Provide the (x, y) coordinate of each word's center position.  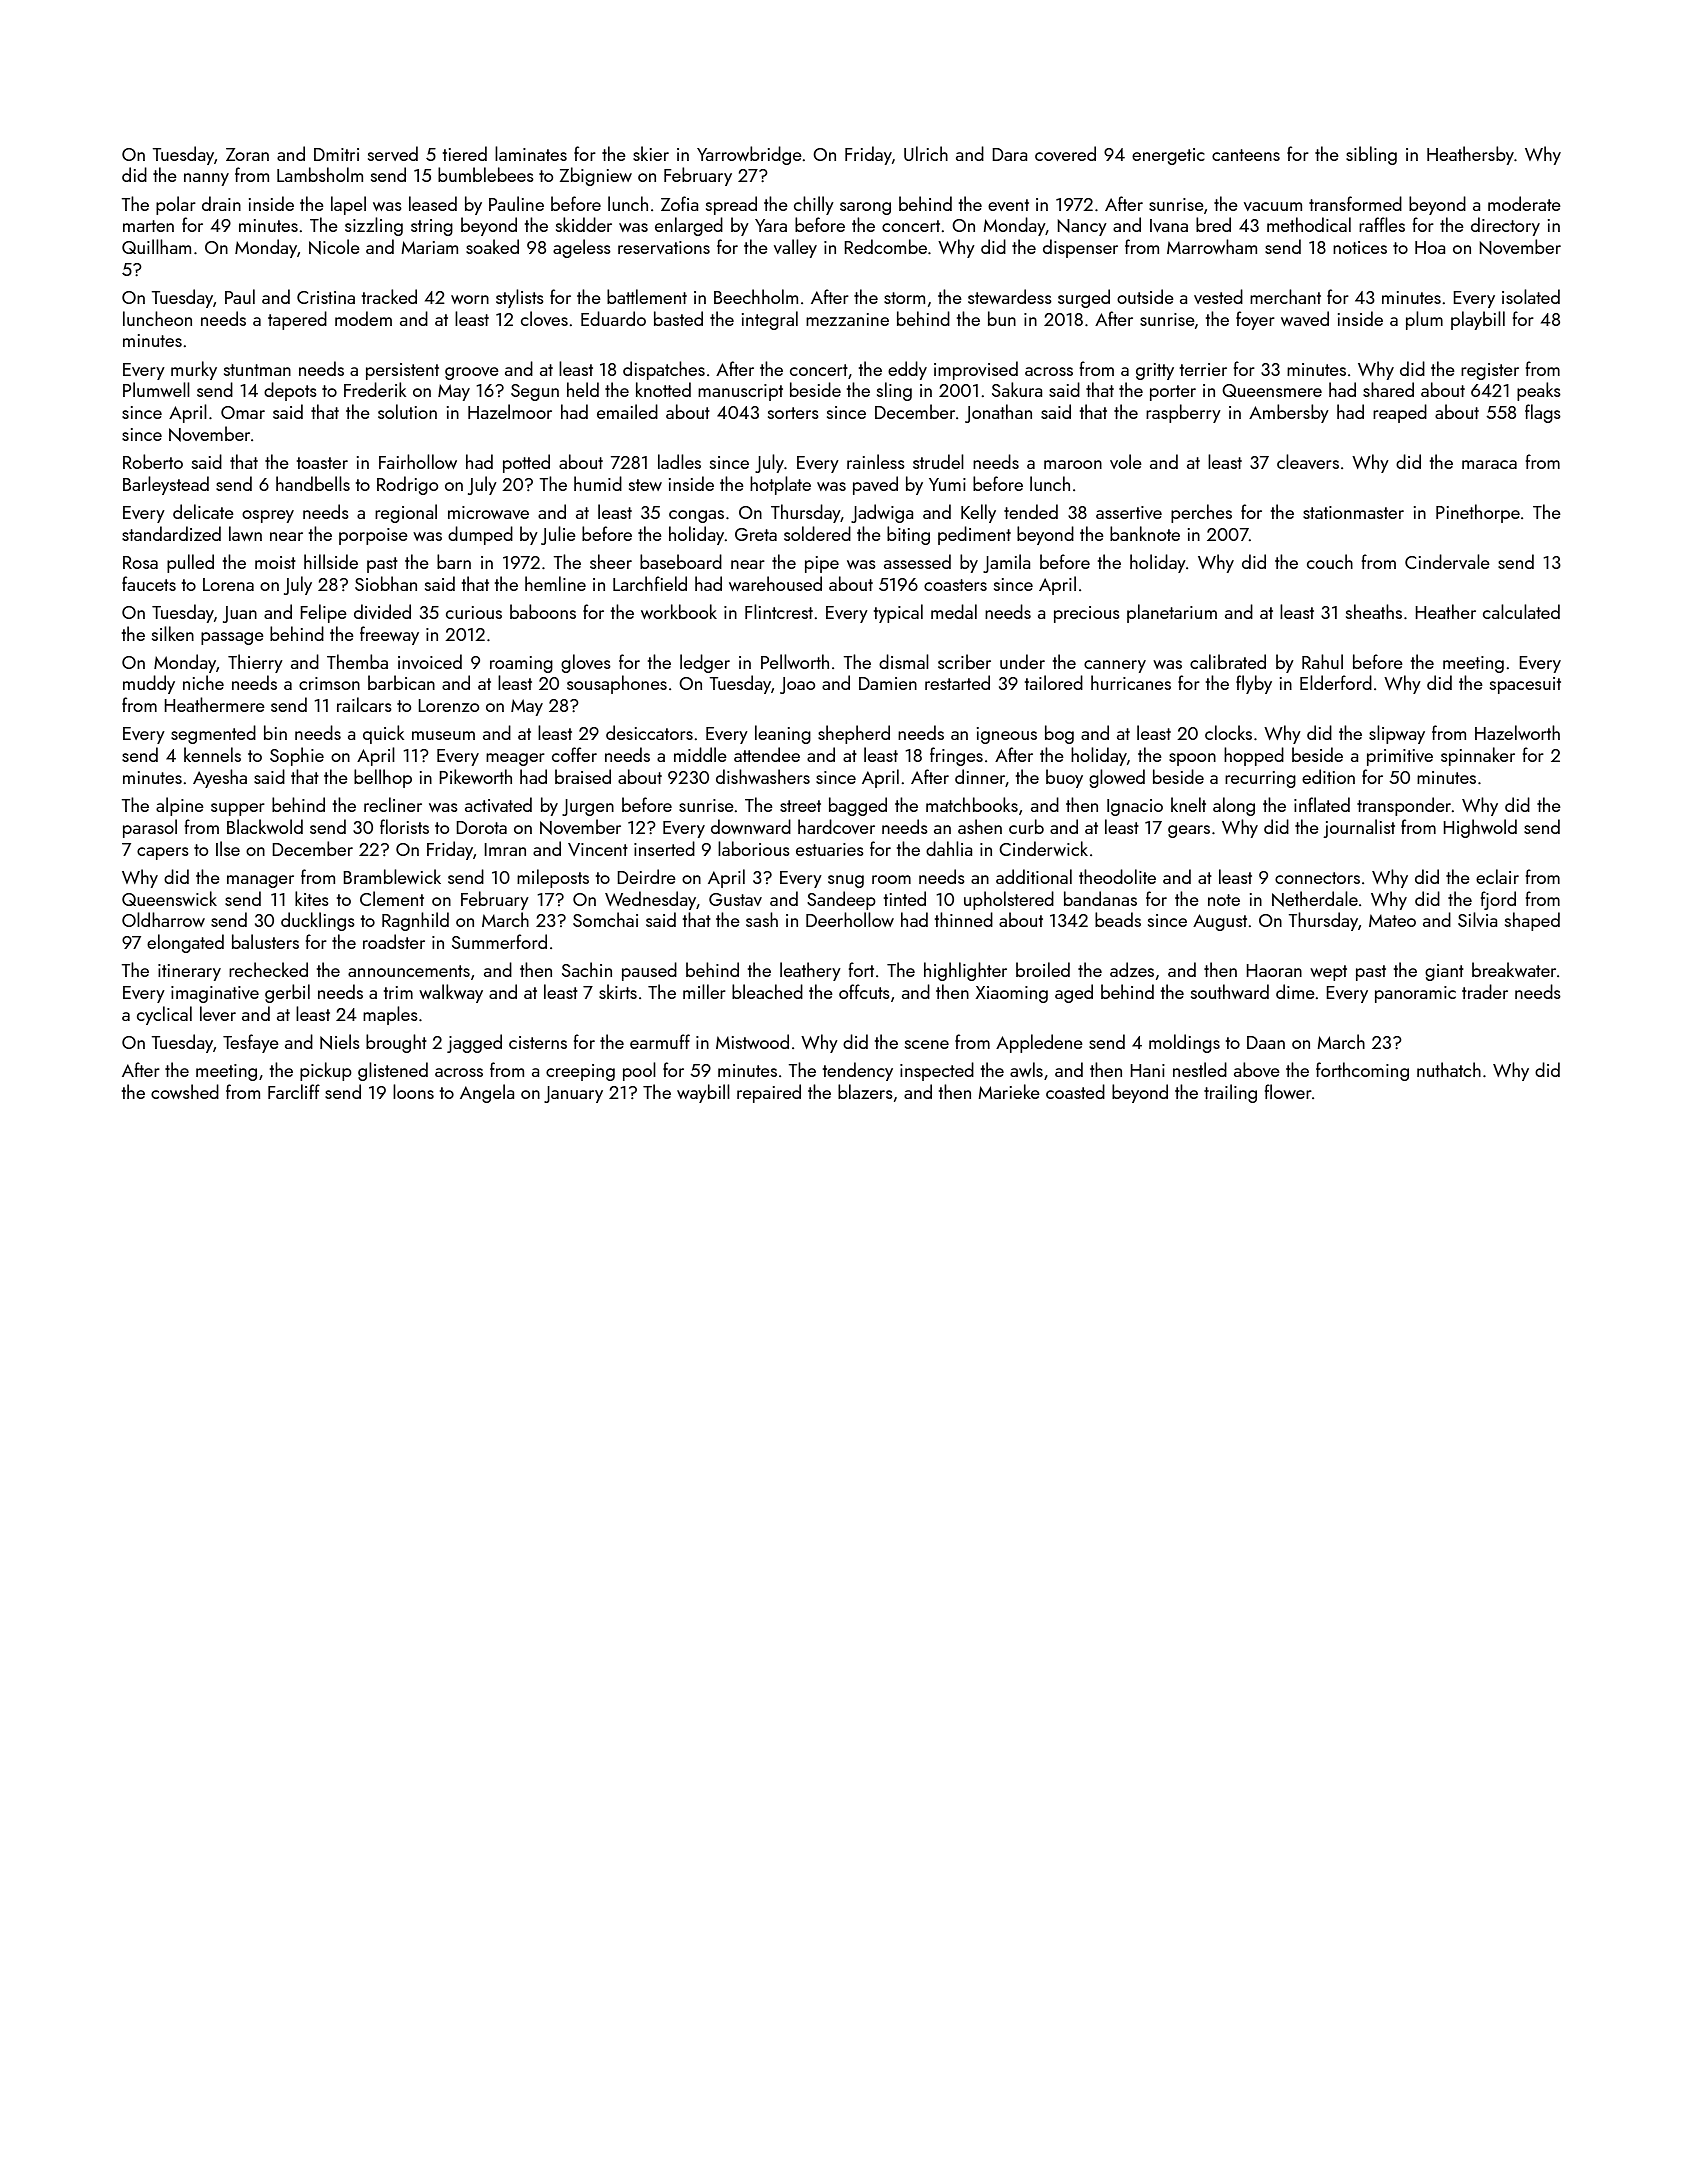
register (1490, 371)
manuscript (740, 392)
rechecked (268, 969)
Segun (535, 392)
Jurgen (588, 807)
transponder (1404, 806)
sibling (1371, 155)
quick (383, 734)
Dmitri (336, 154)
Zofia (679, 203)
